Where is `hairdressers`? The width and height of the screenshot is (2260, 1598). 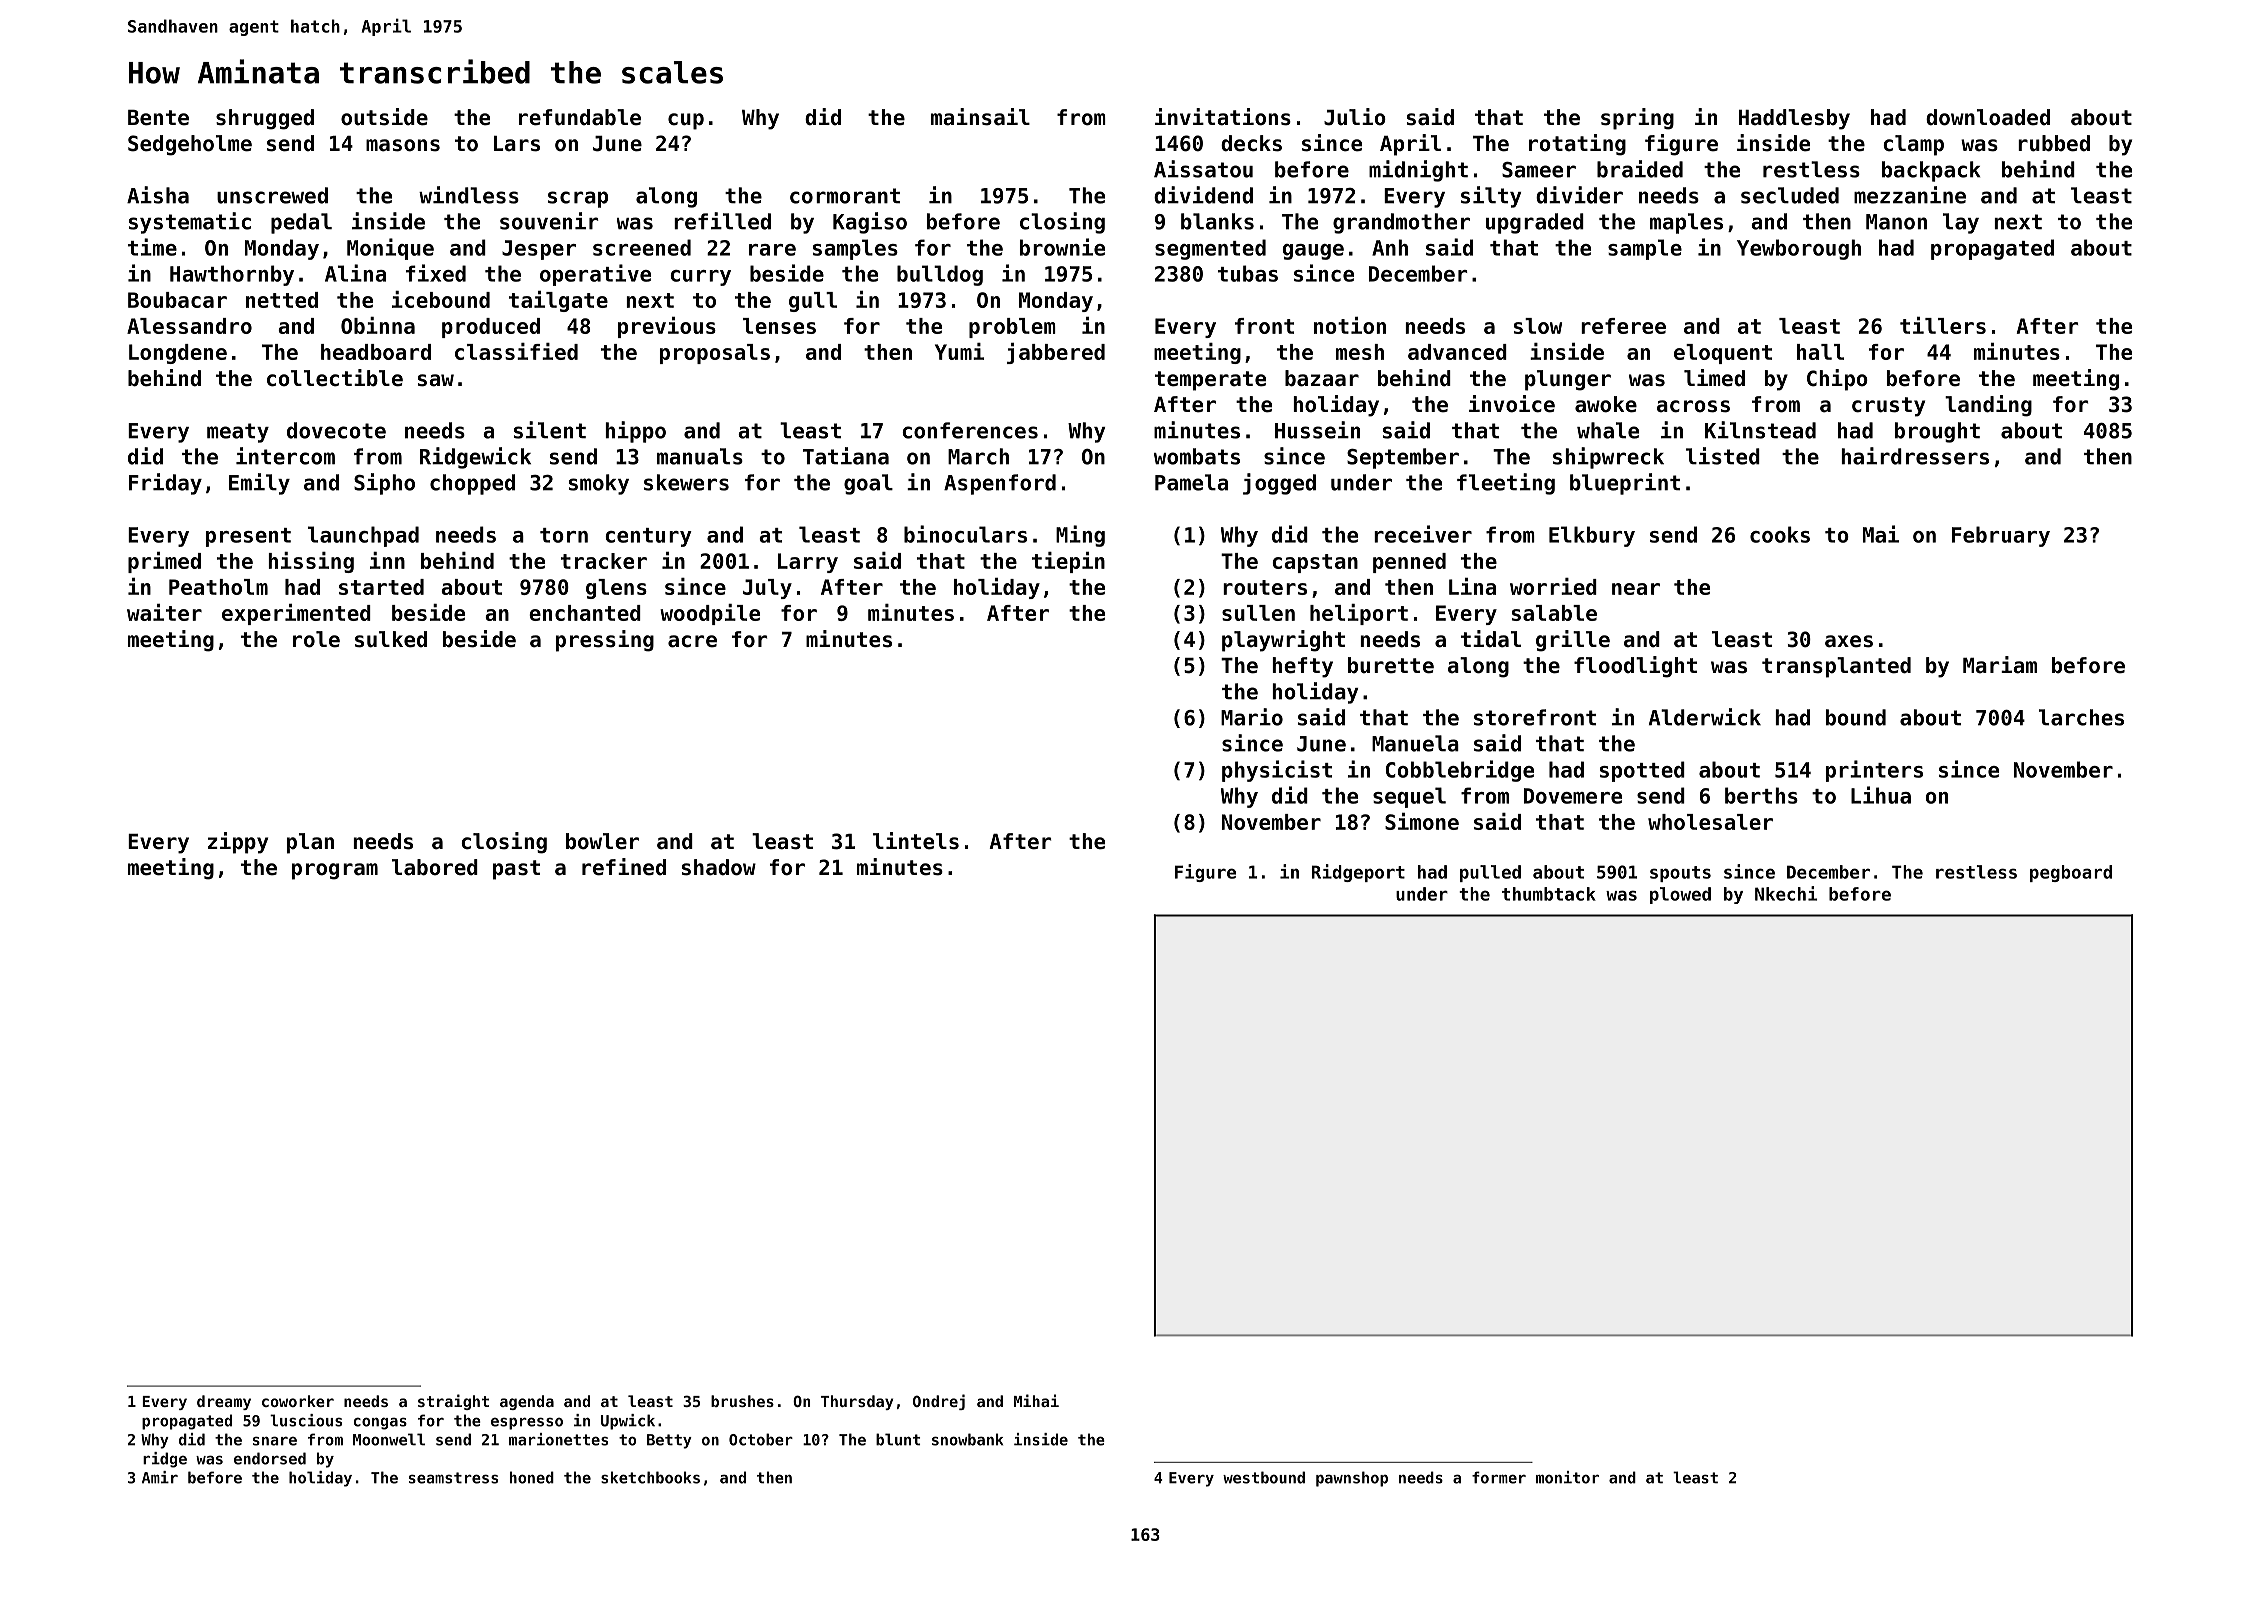
hairdressers is located at coordinates (1915, 456).
